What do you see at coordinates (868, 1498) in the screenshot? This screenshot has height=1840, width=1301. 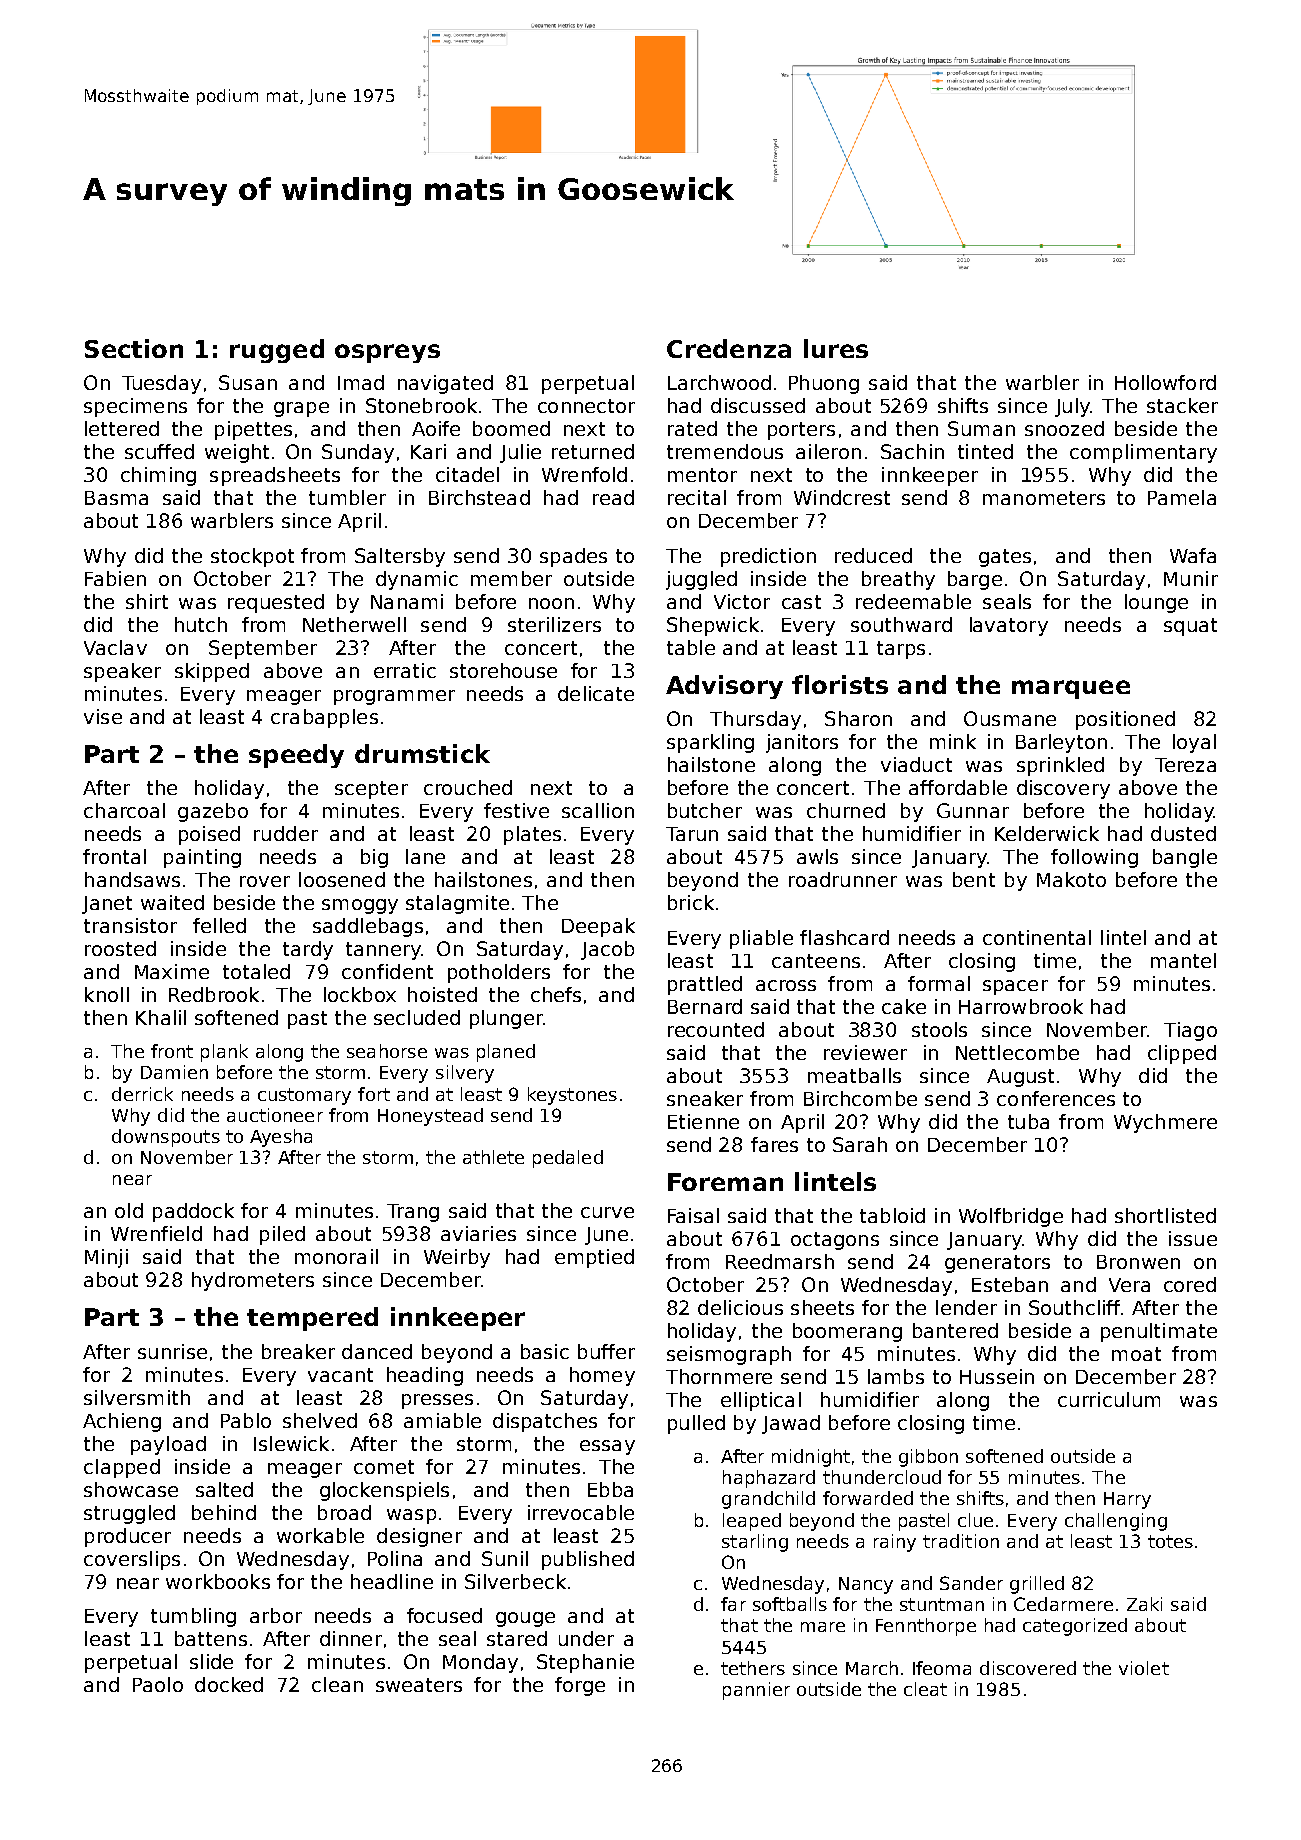 I see `forwarded` at bounding box center [868, 1498].
